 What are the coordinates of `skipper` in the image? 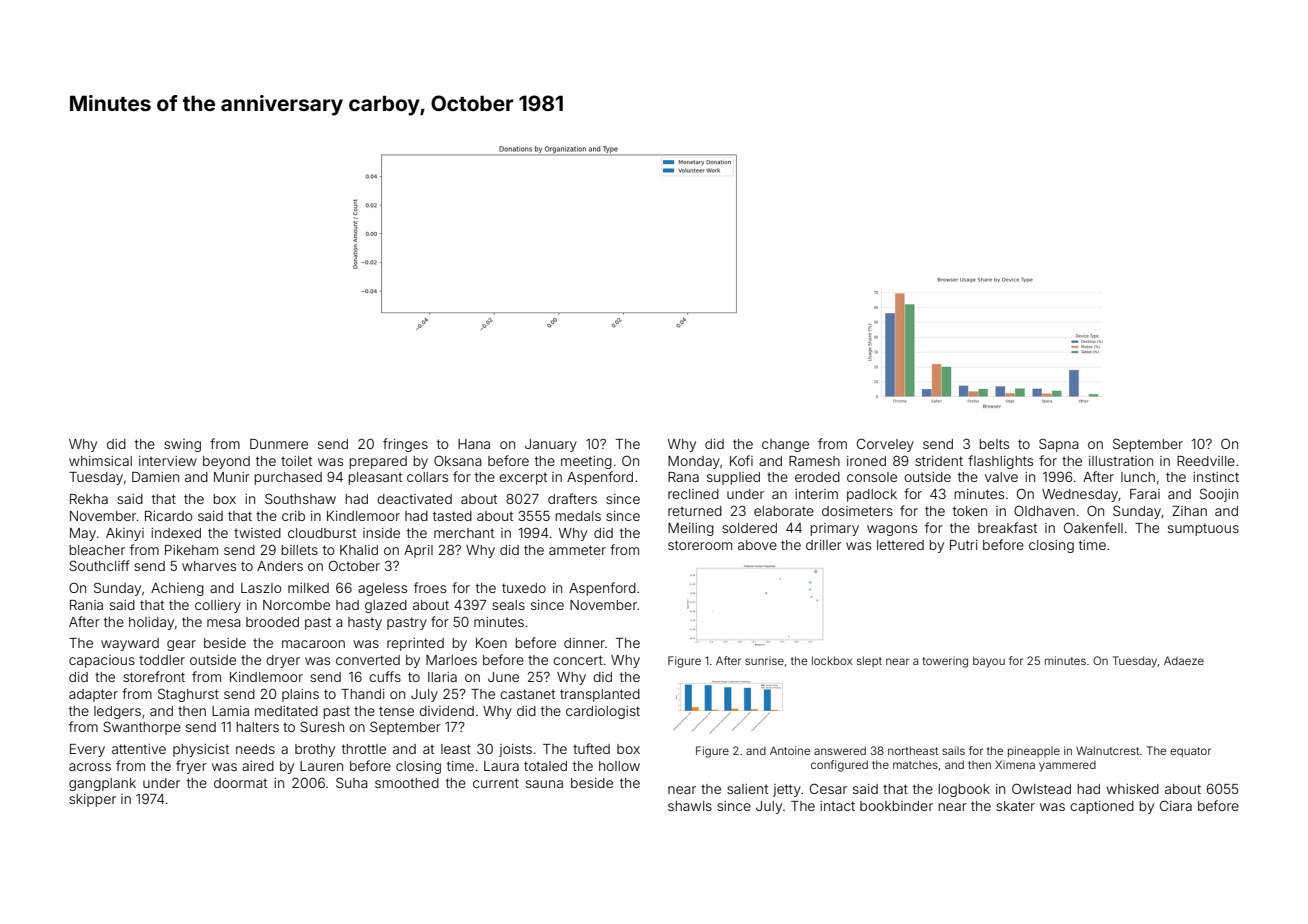 It's located at (92, 800).
